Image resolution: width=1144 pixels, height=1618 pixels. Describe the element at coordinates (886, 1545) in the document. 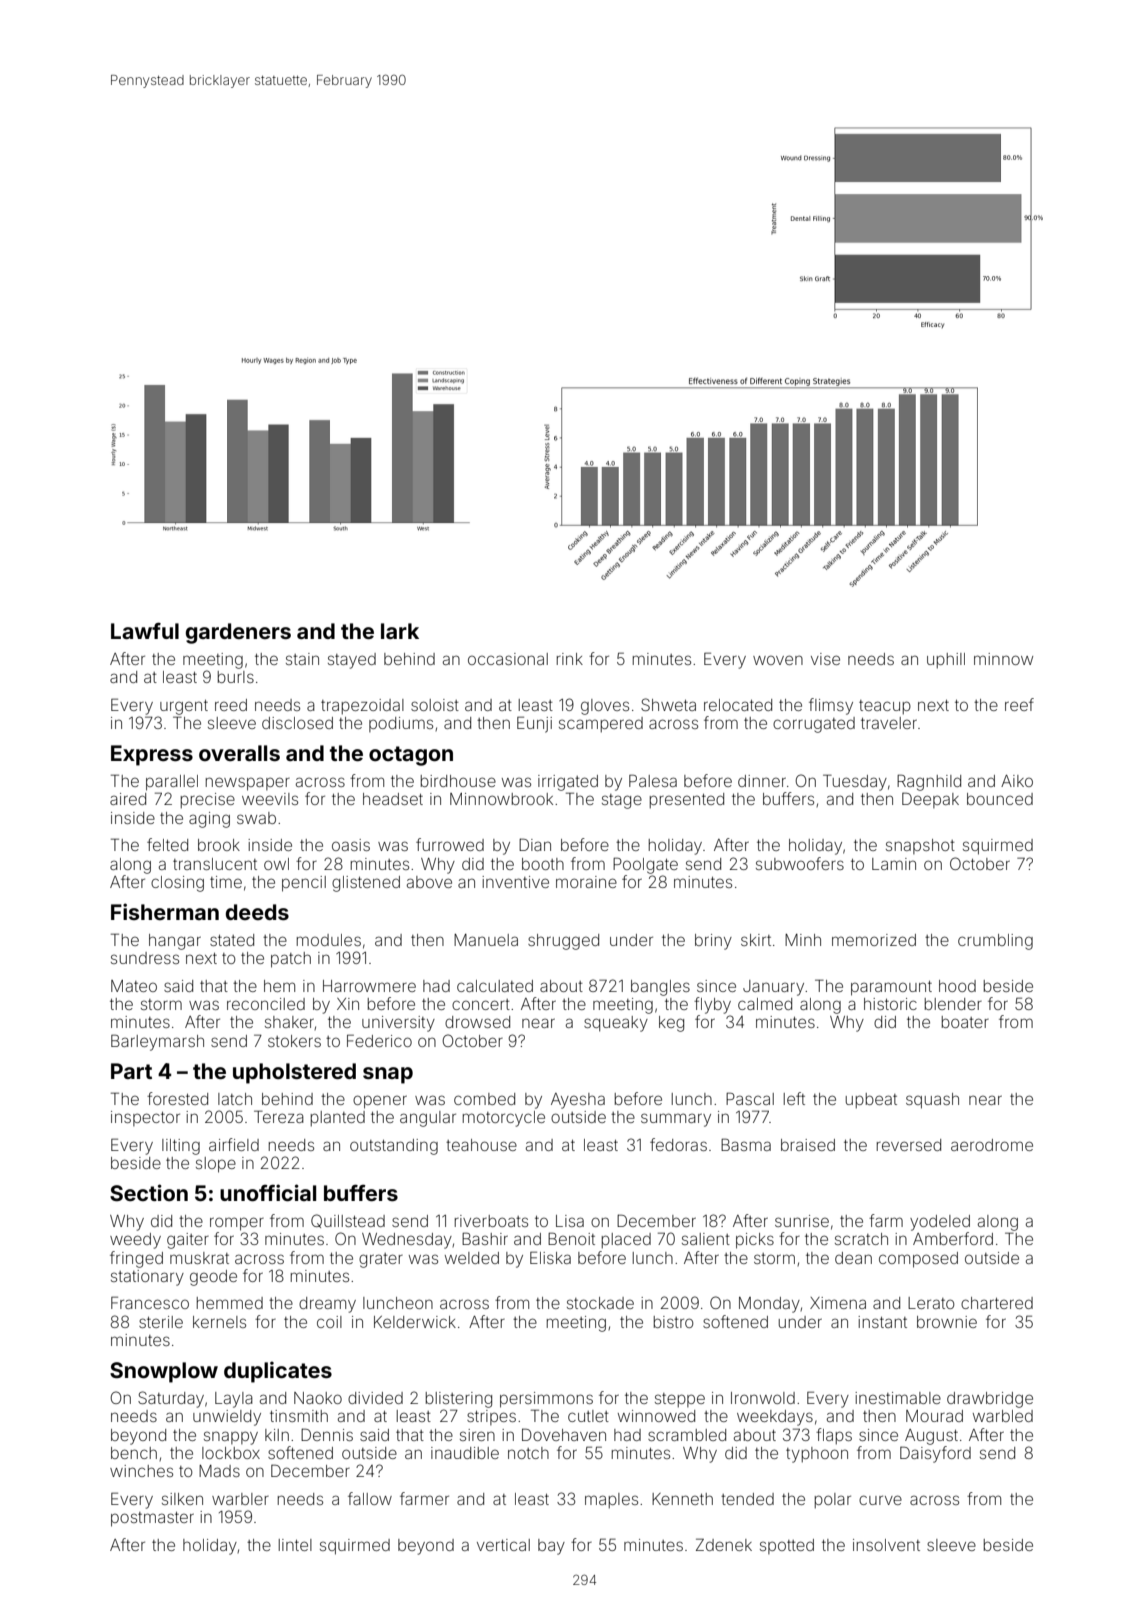

I see `insolvent` at that location.
